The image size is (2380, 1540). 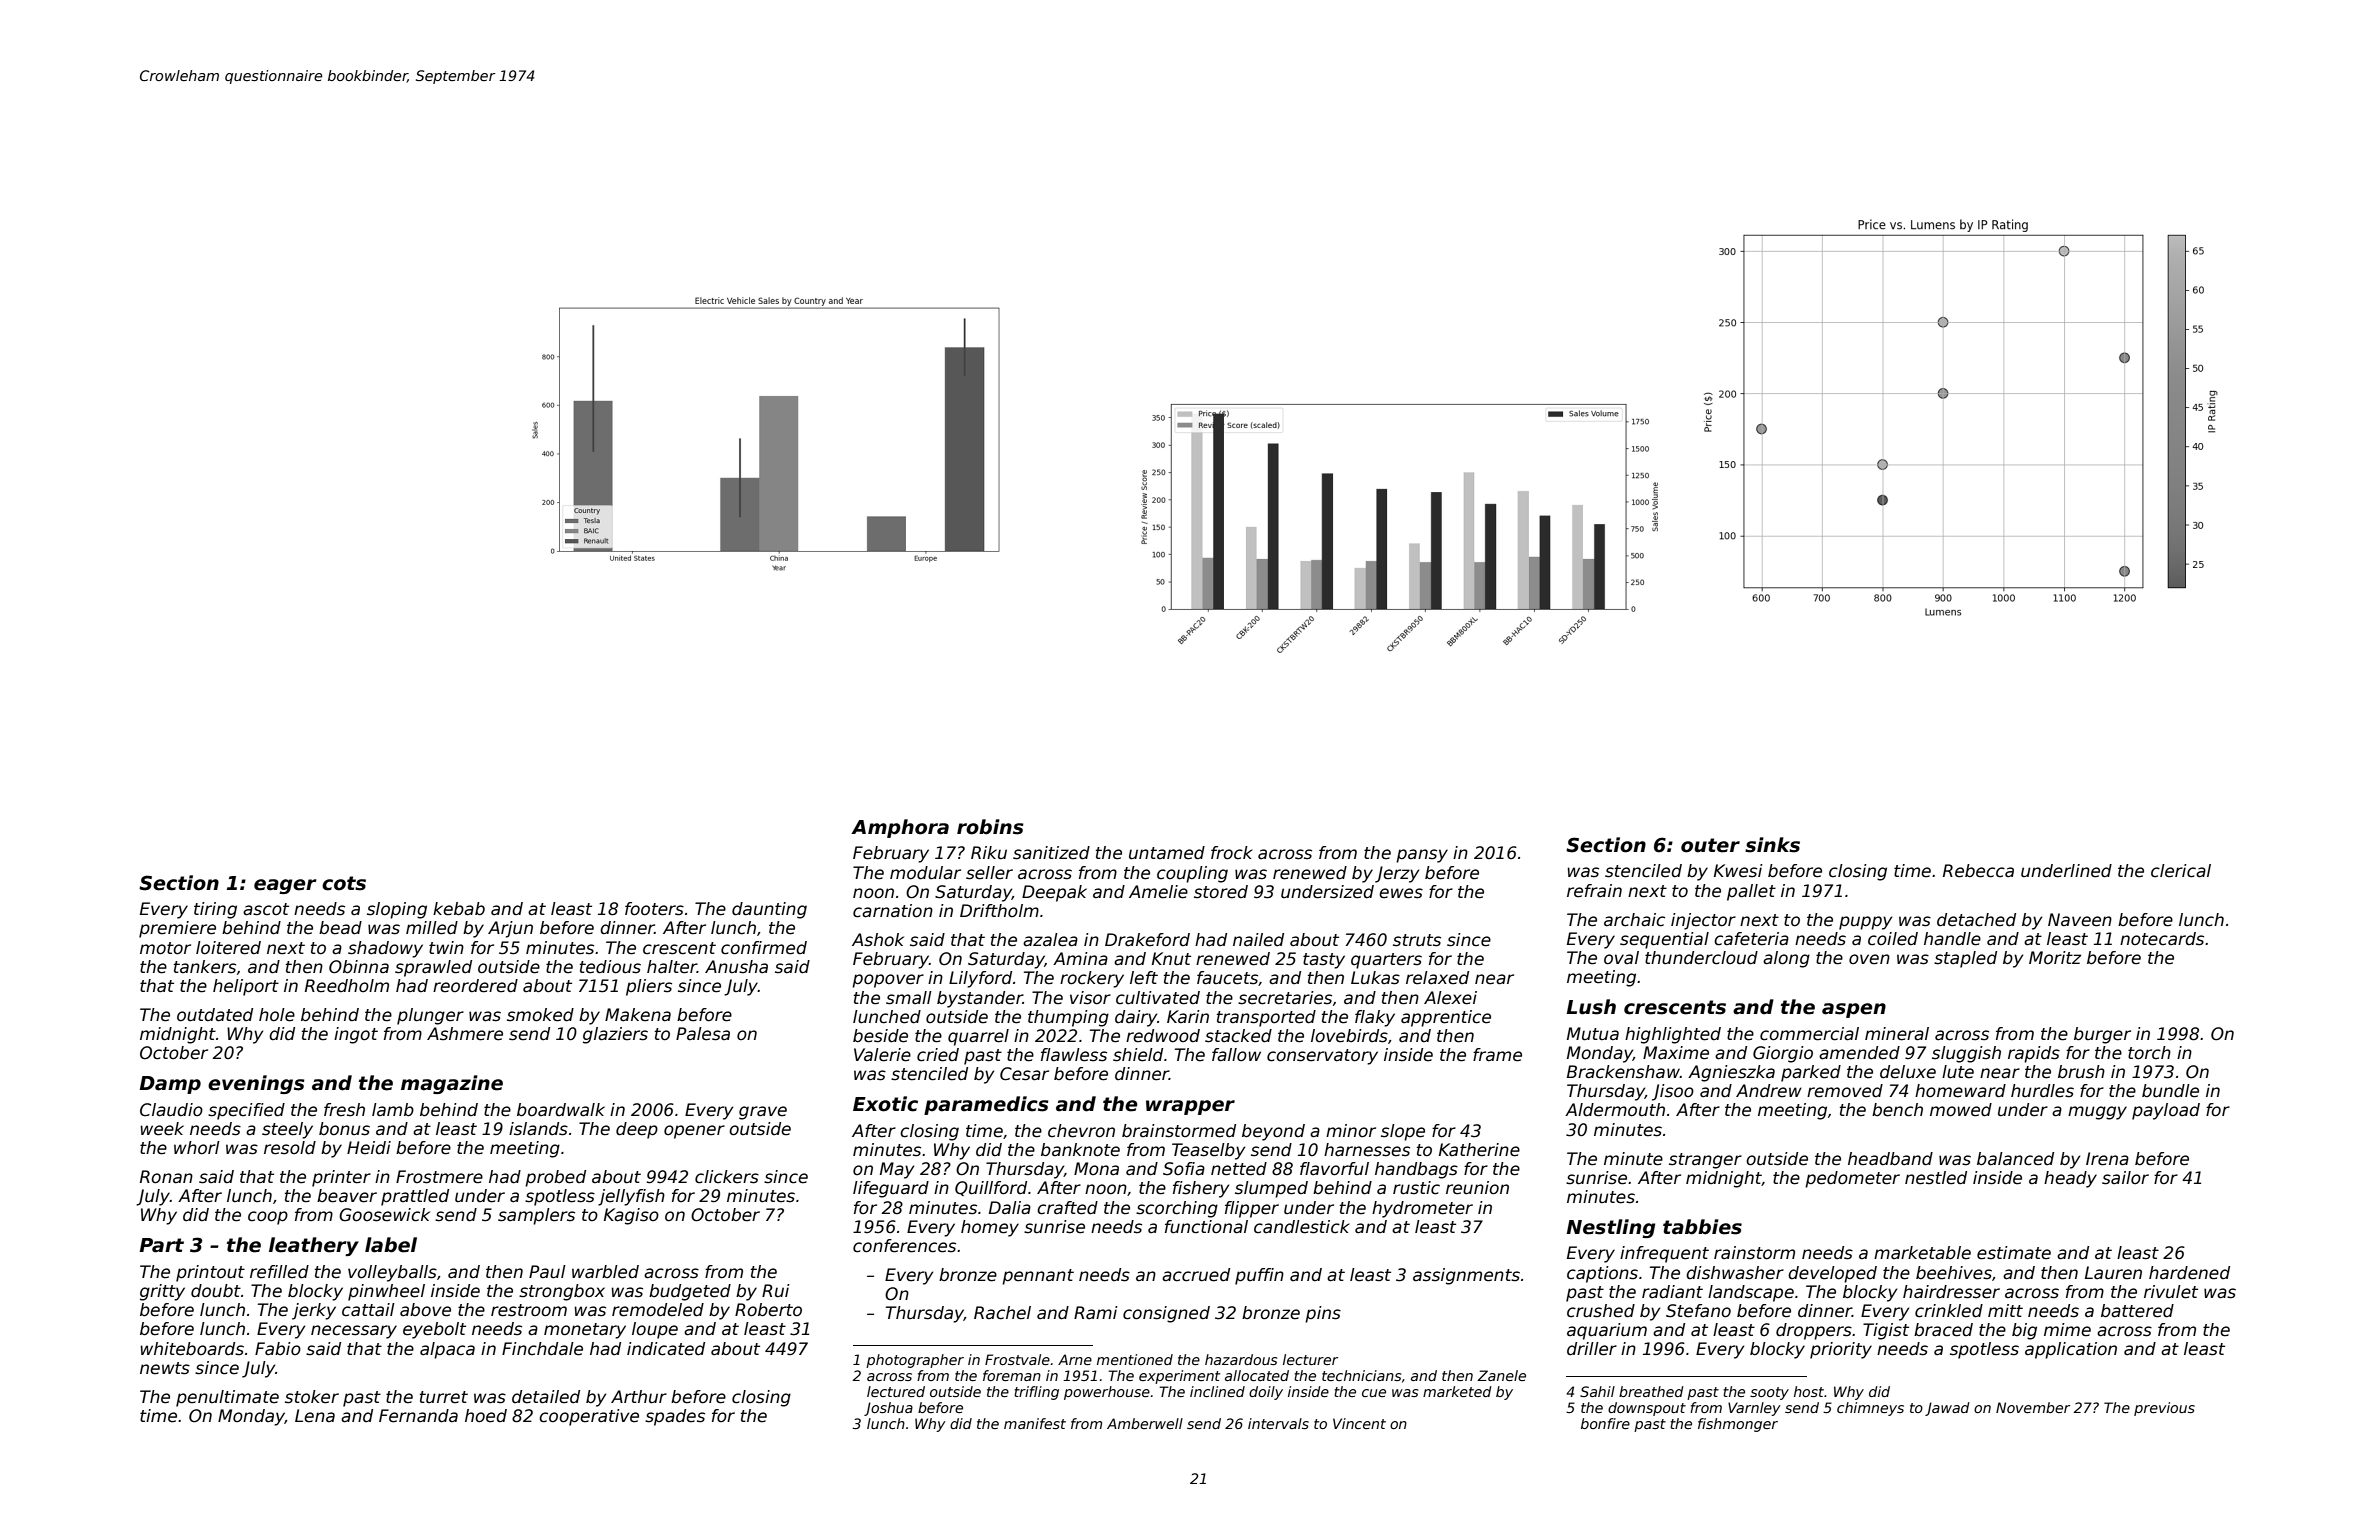 What do you see at coordinates (1852, 1179) in the screenshot?
I see `pedometer` at bounding box center [1852, 1179].
